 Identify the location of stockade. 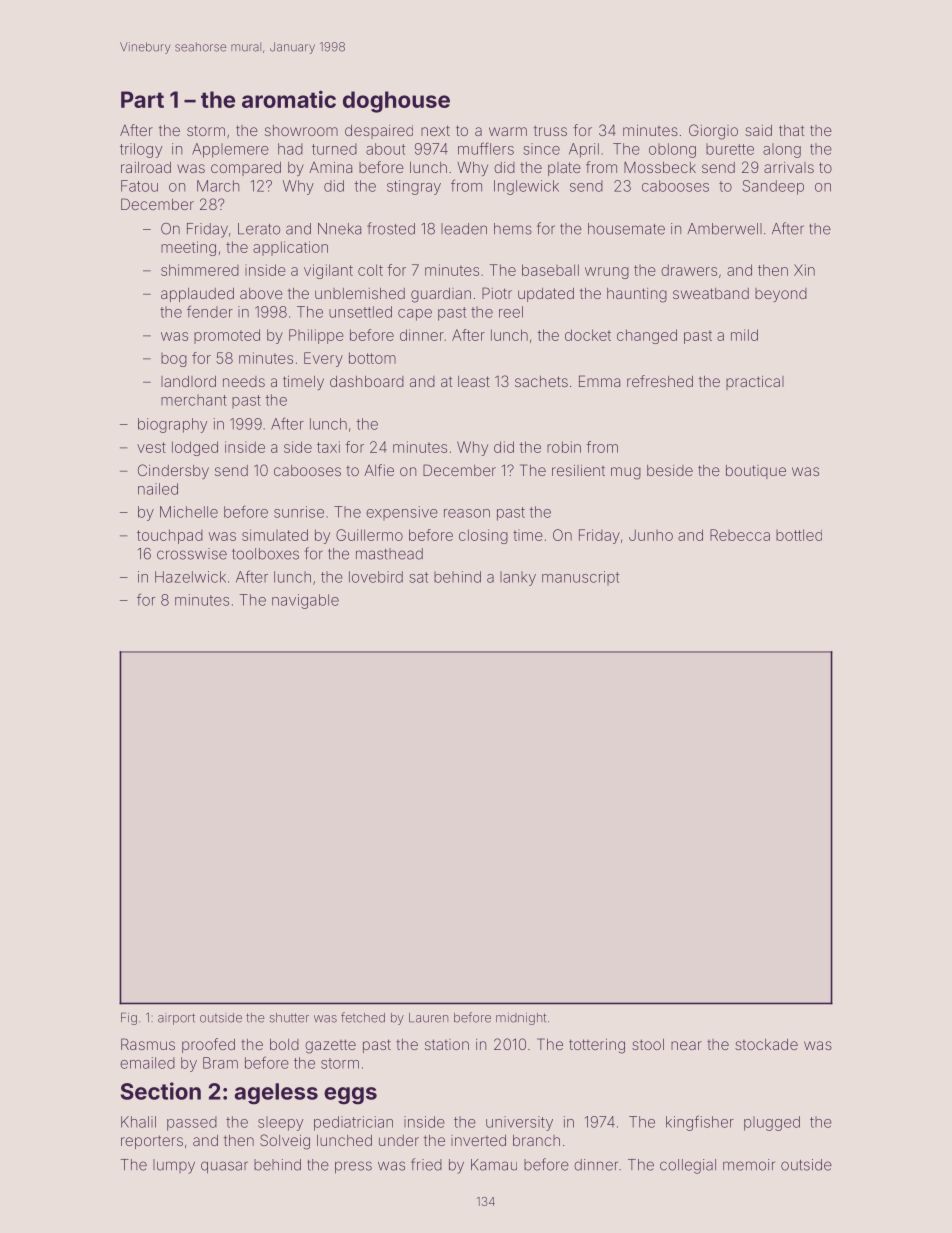
(766, 1044).
